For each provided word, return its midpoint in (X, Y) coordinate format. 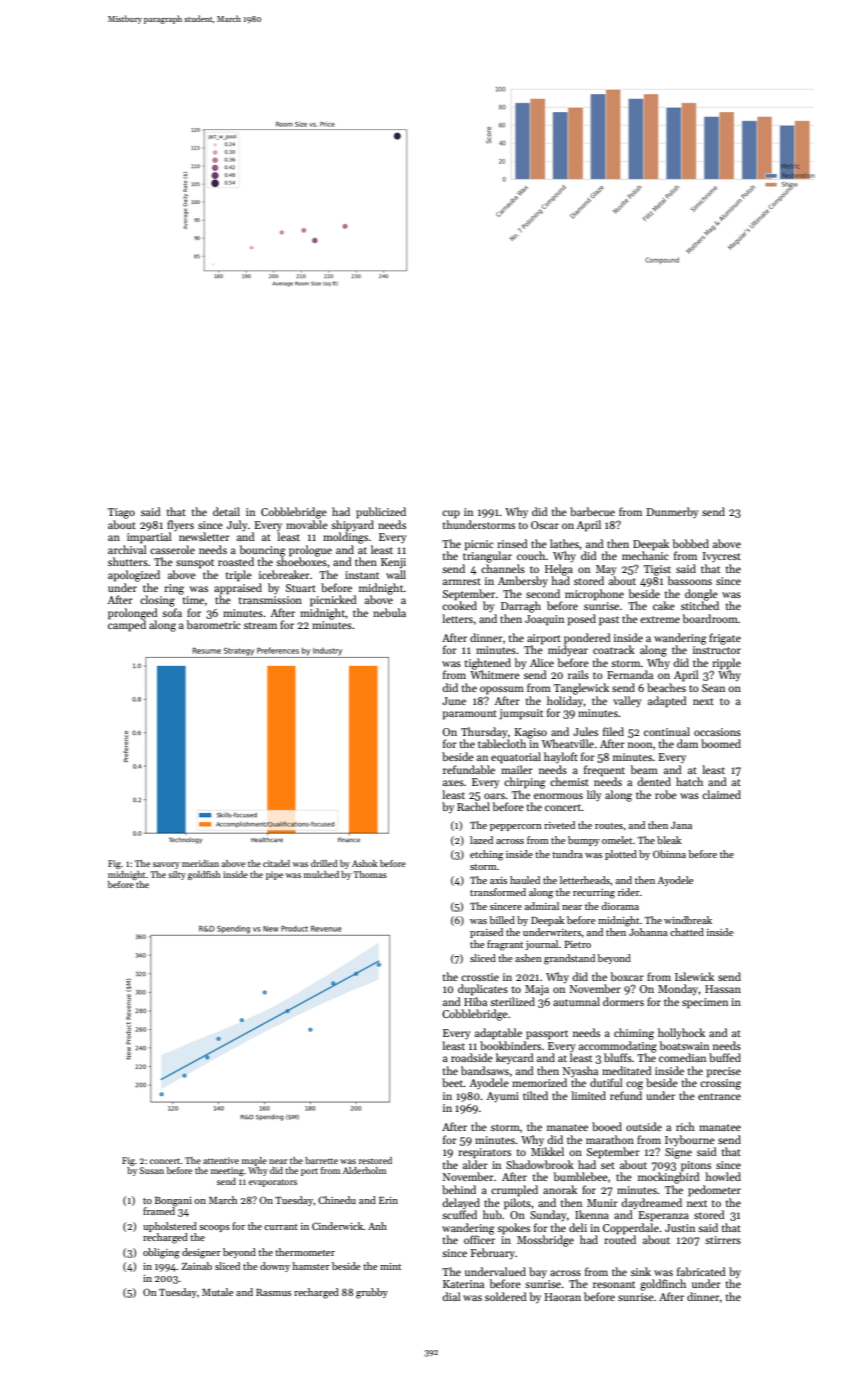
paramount (470, 715)
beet (453, 1082)
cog (634, 1085)
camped (127, 626)
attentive (221, 1160)
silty (177, 875)
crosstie (480, 977)
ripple (726, 664)
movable (307, 524)
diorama (620, 906)
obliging (161, 1253)
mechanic (645, 555)
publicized (381, 513)
